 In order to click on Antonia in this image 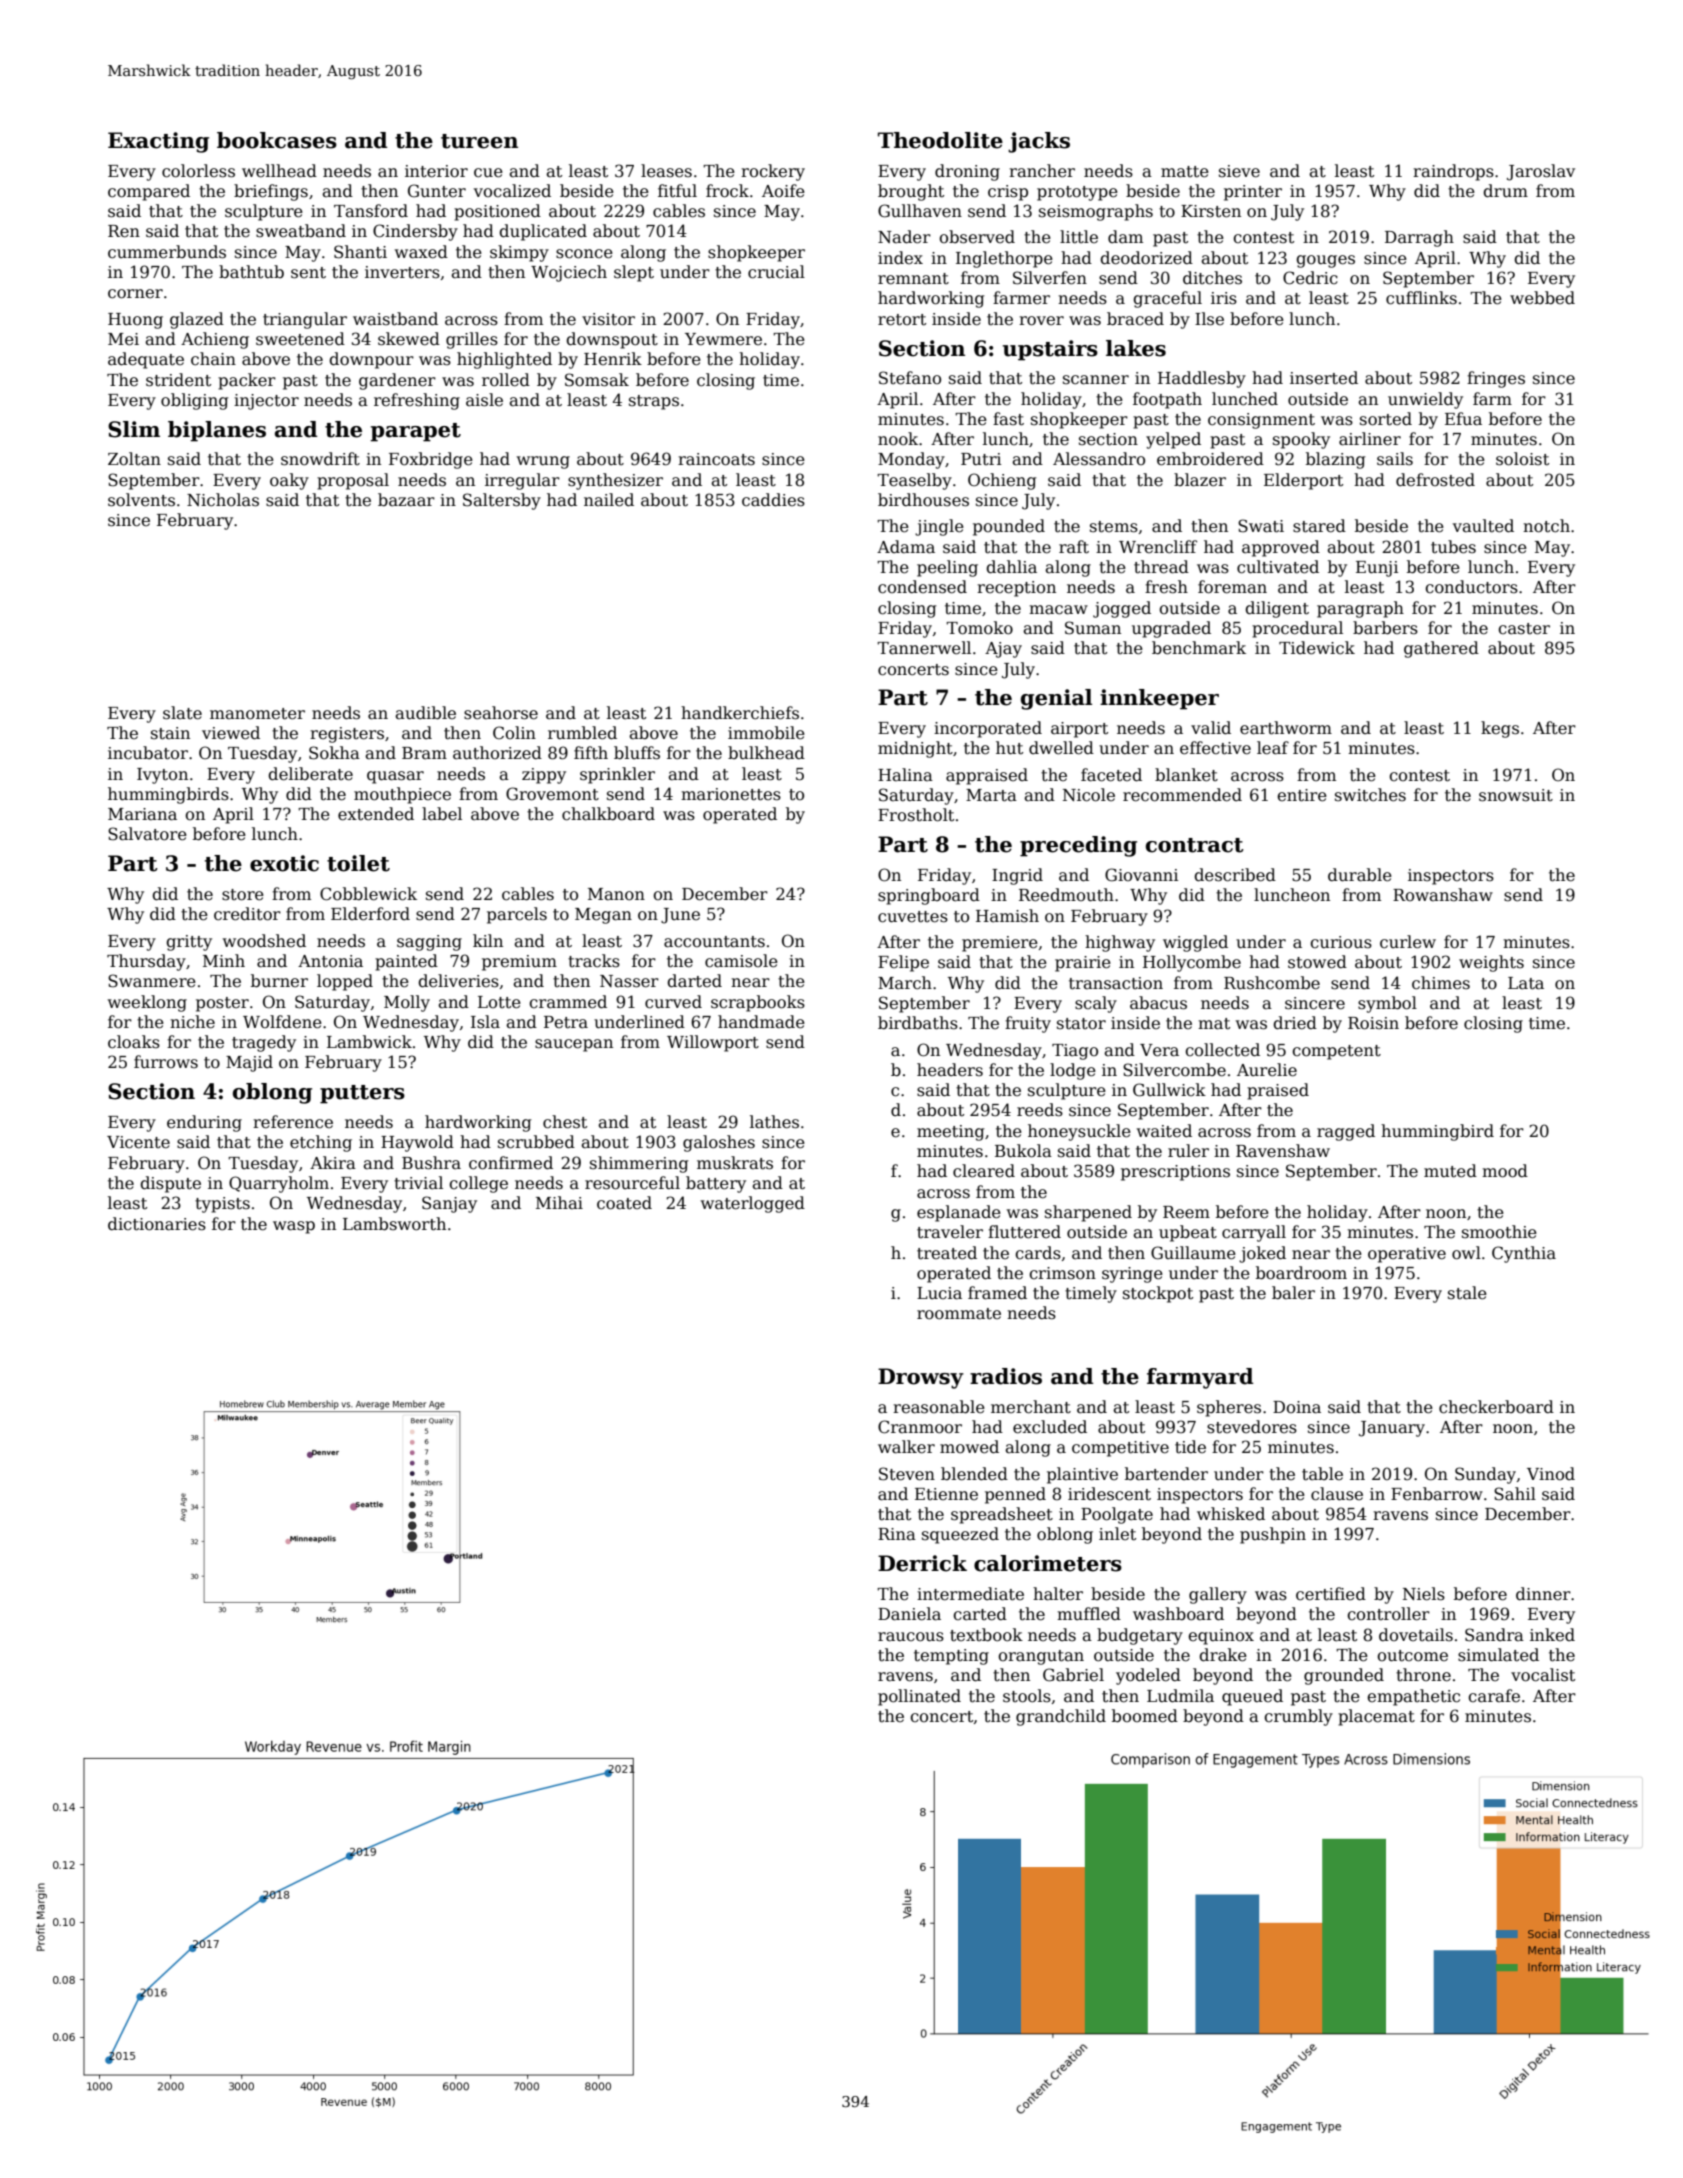, I will do `click(330, 961)`.
